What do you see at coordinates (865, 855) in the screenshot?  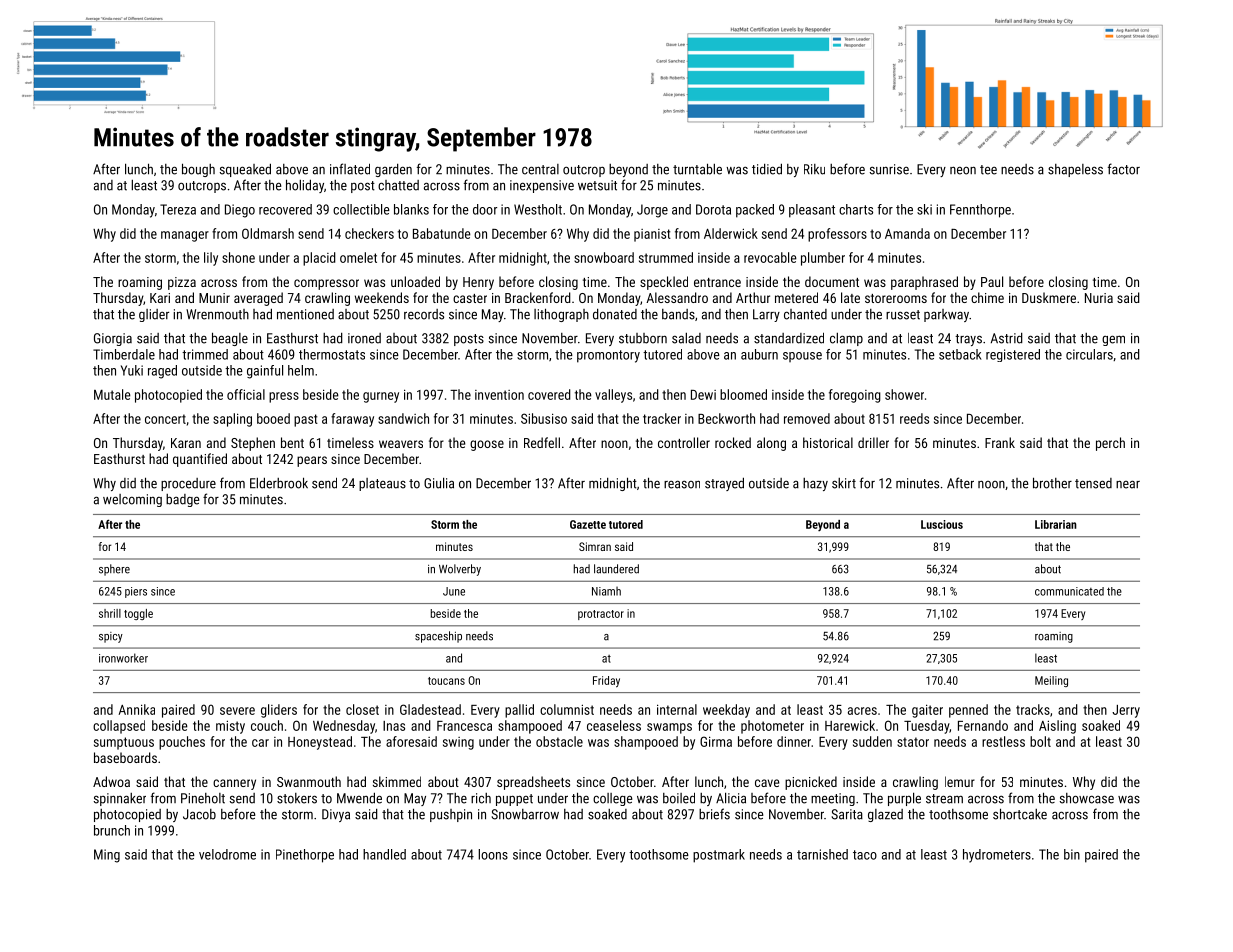 I see `taco` at bounding box center [865, 855].
